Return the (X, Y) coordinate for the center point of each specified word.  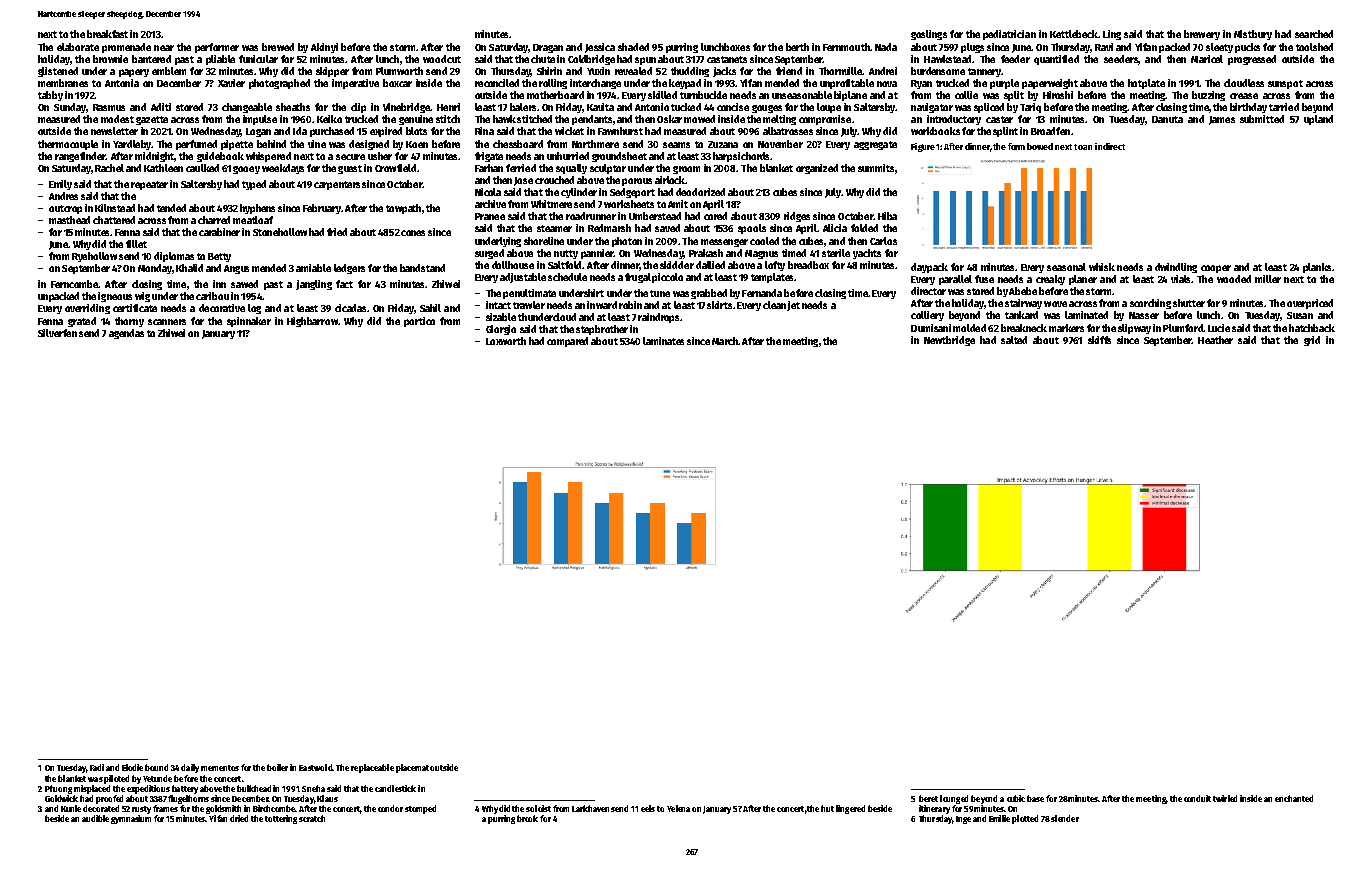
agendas (126, 334)
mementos (220, 768)
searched (1314, 34)
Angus (236, 269)
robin (630, 305)
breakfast (107, 34)
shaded (633, 47)
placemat (413, 768)
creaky (1050, 280)
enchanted (1294, 798)
